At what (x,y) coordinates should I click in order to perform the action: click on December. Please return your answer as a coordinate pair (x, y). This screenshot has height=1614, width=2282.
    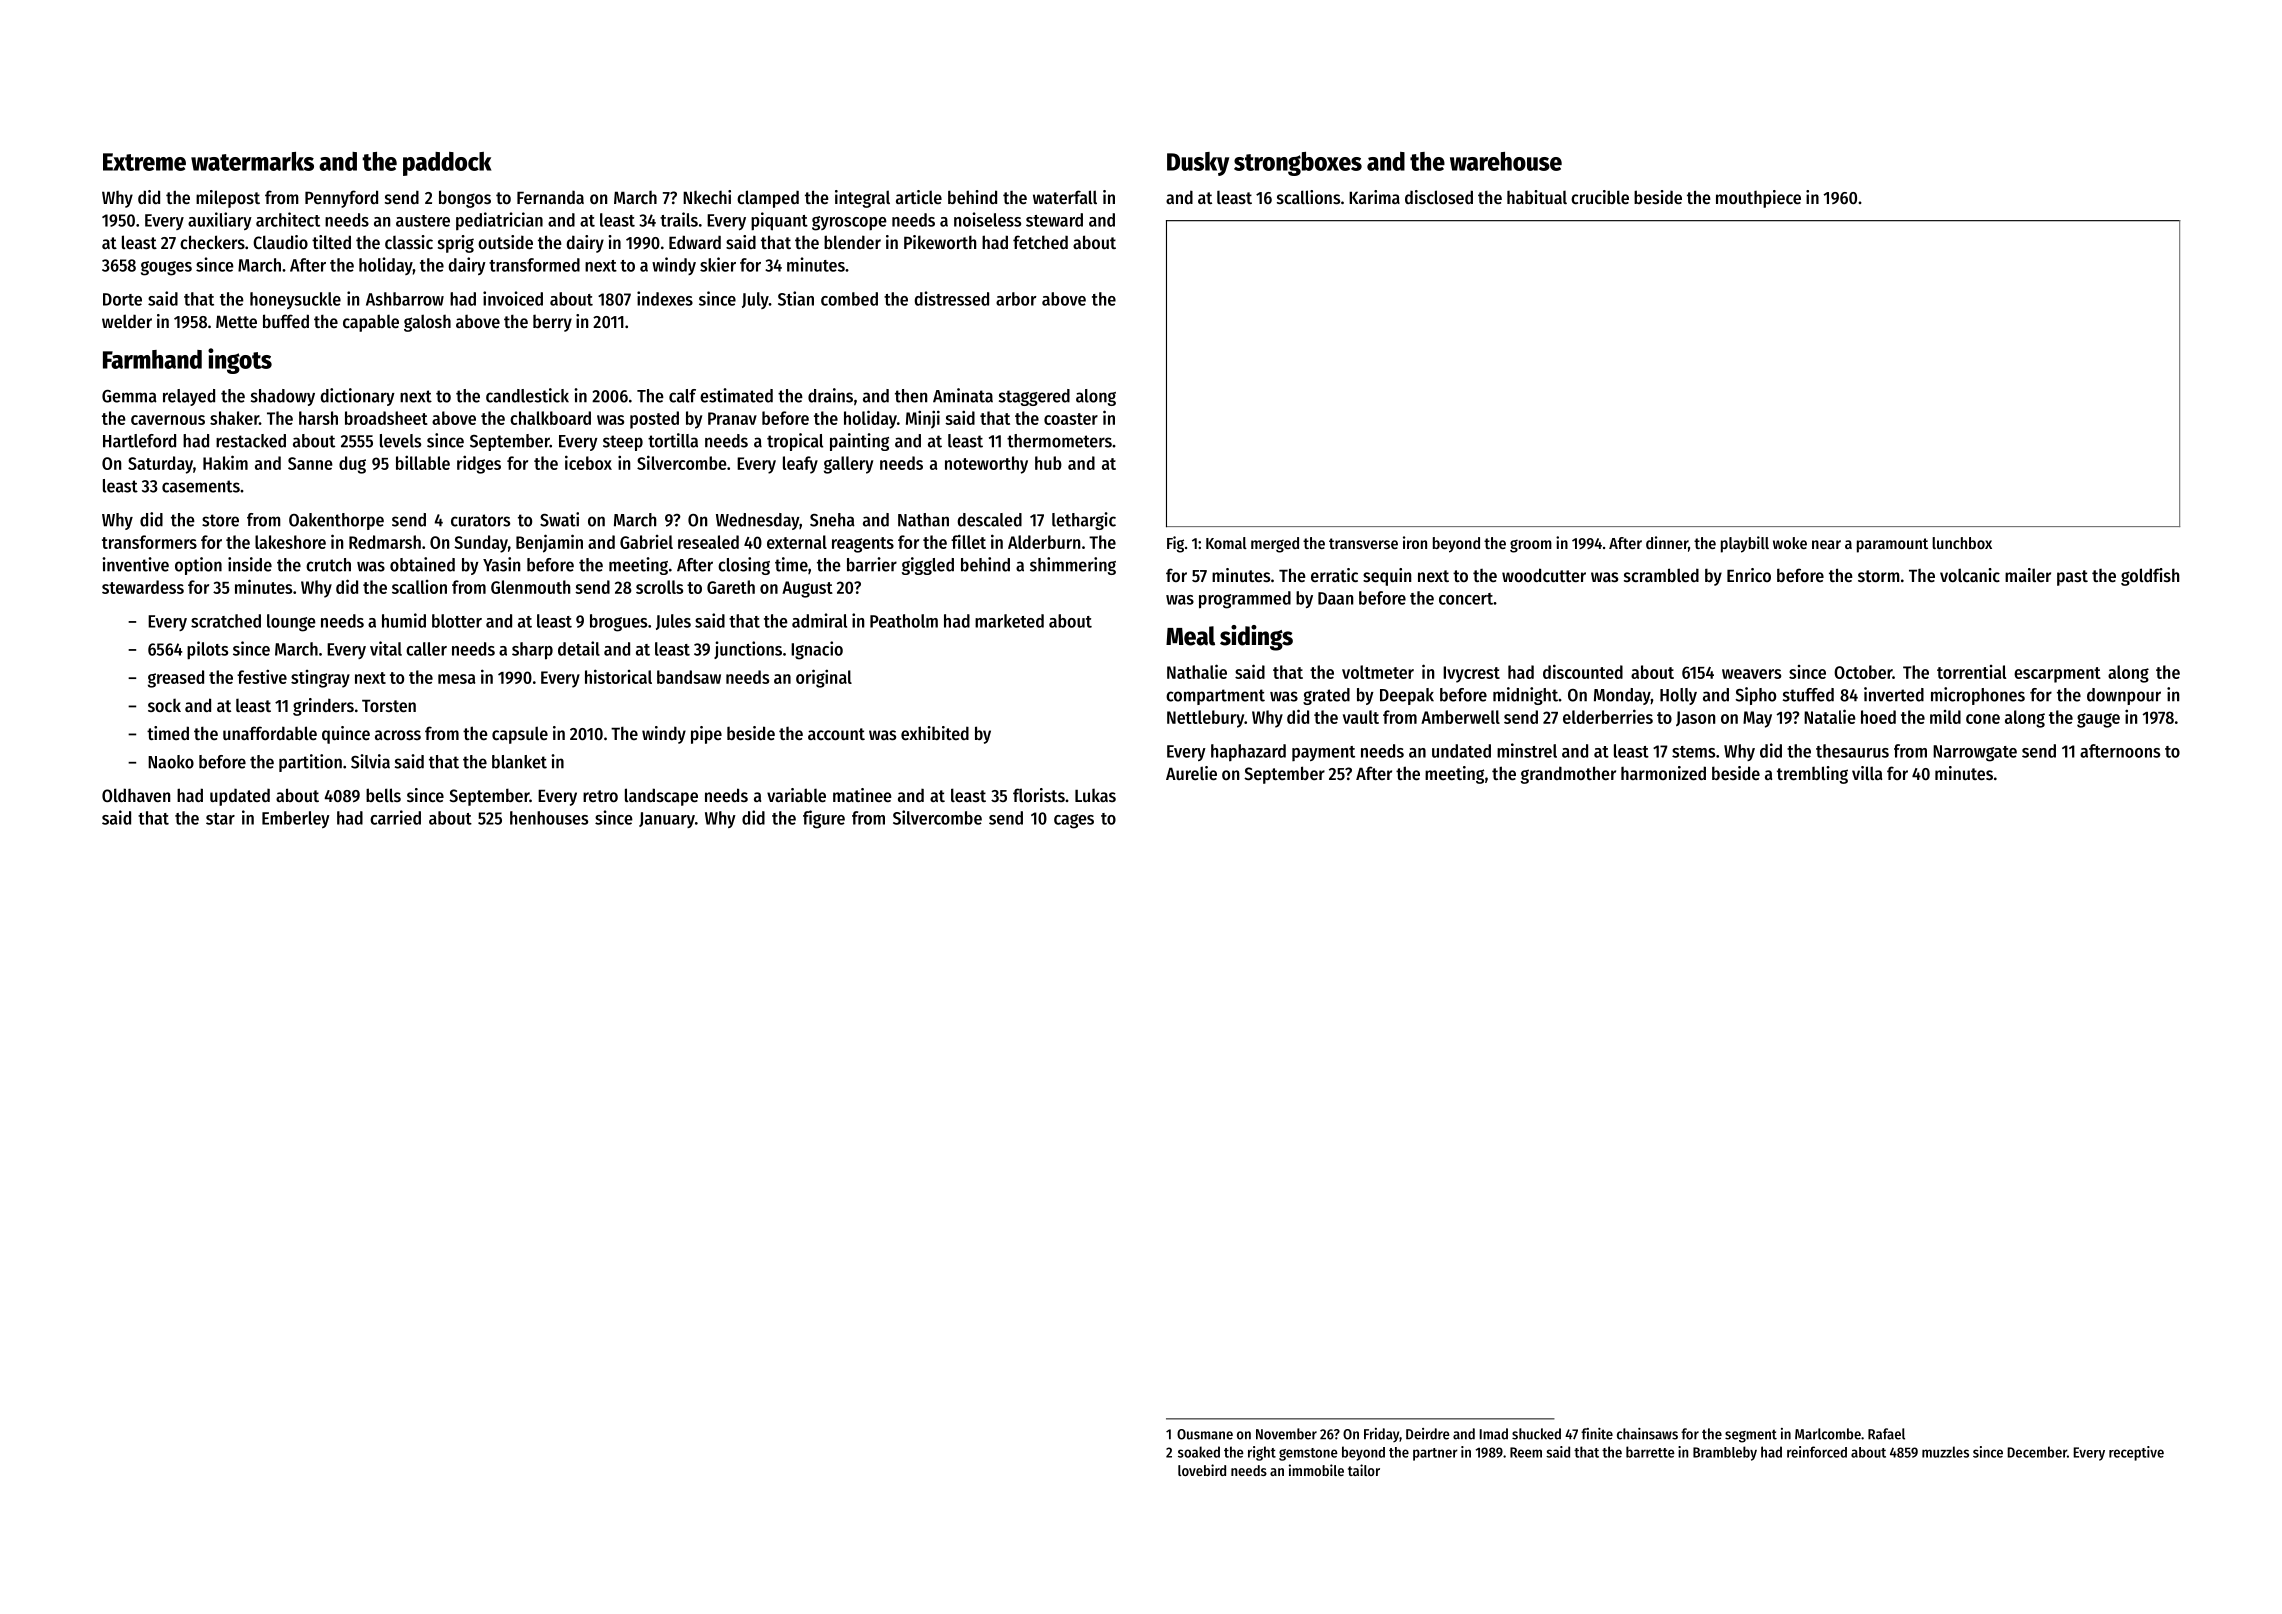
    Looking at the image, I should click on (2037, 1452).
